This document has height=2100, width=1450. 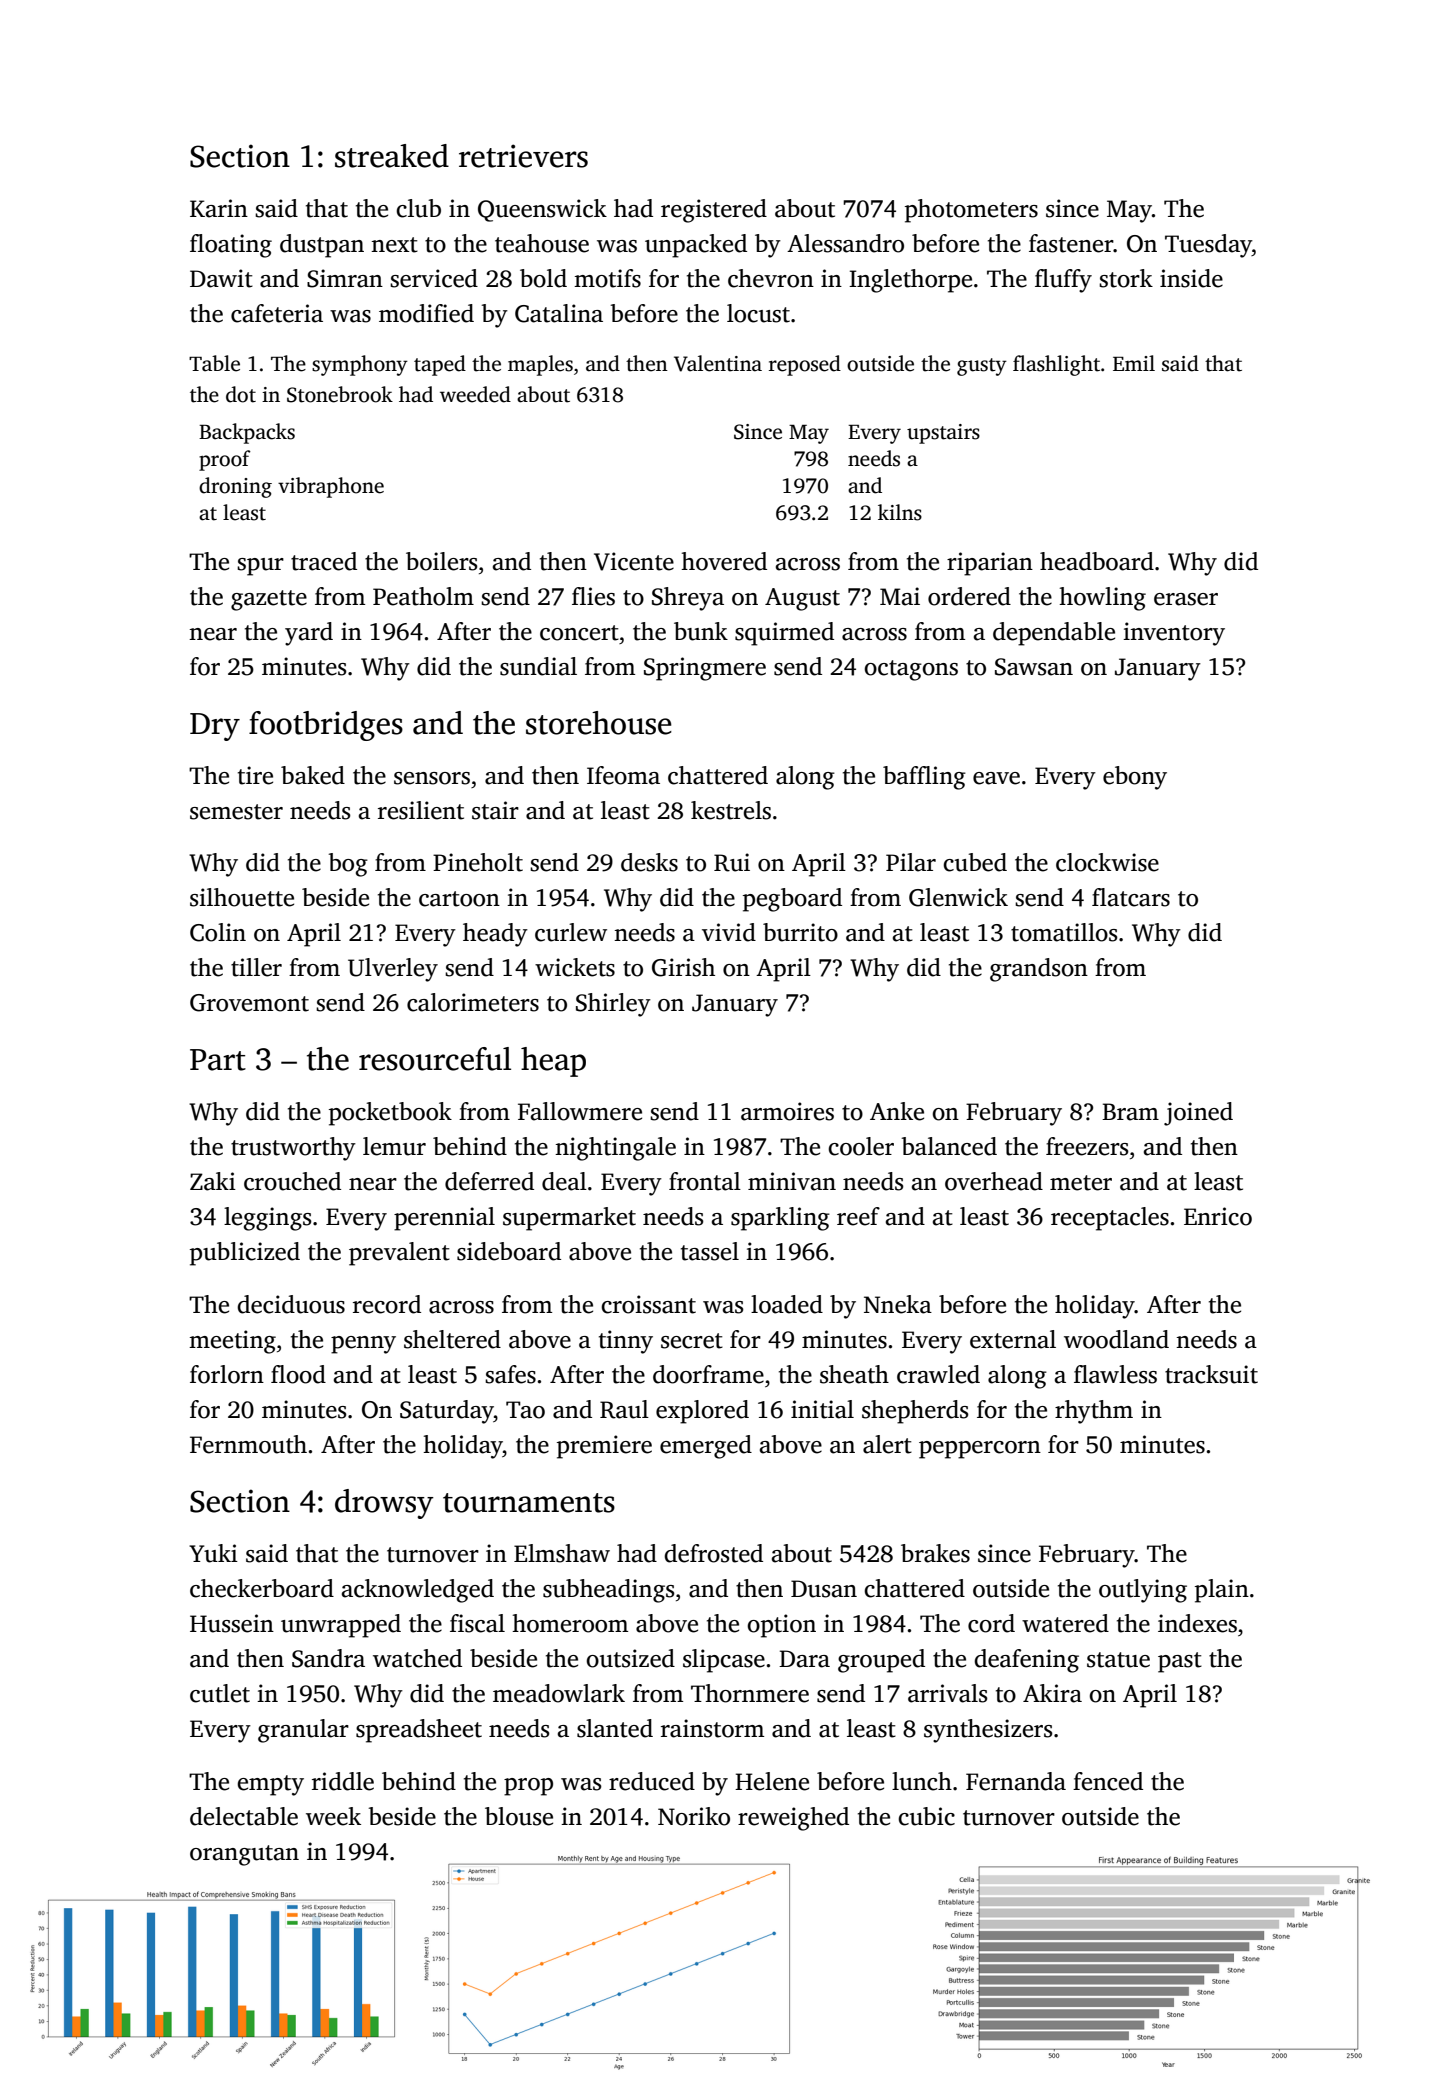 I want to click on weeded, so click(x=475, y=394).
